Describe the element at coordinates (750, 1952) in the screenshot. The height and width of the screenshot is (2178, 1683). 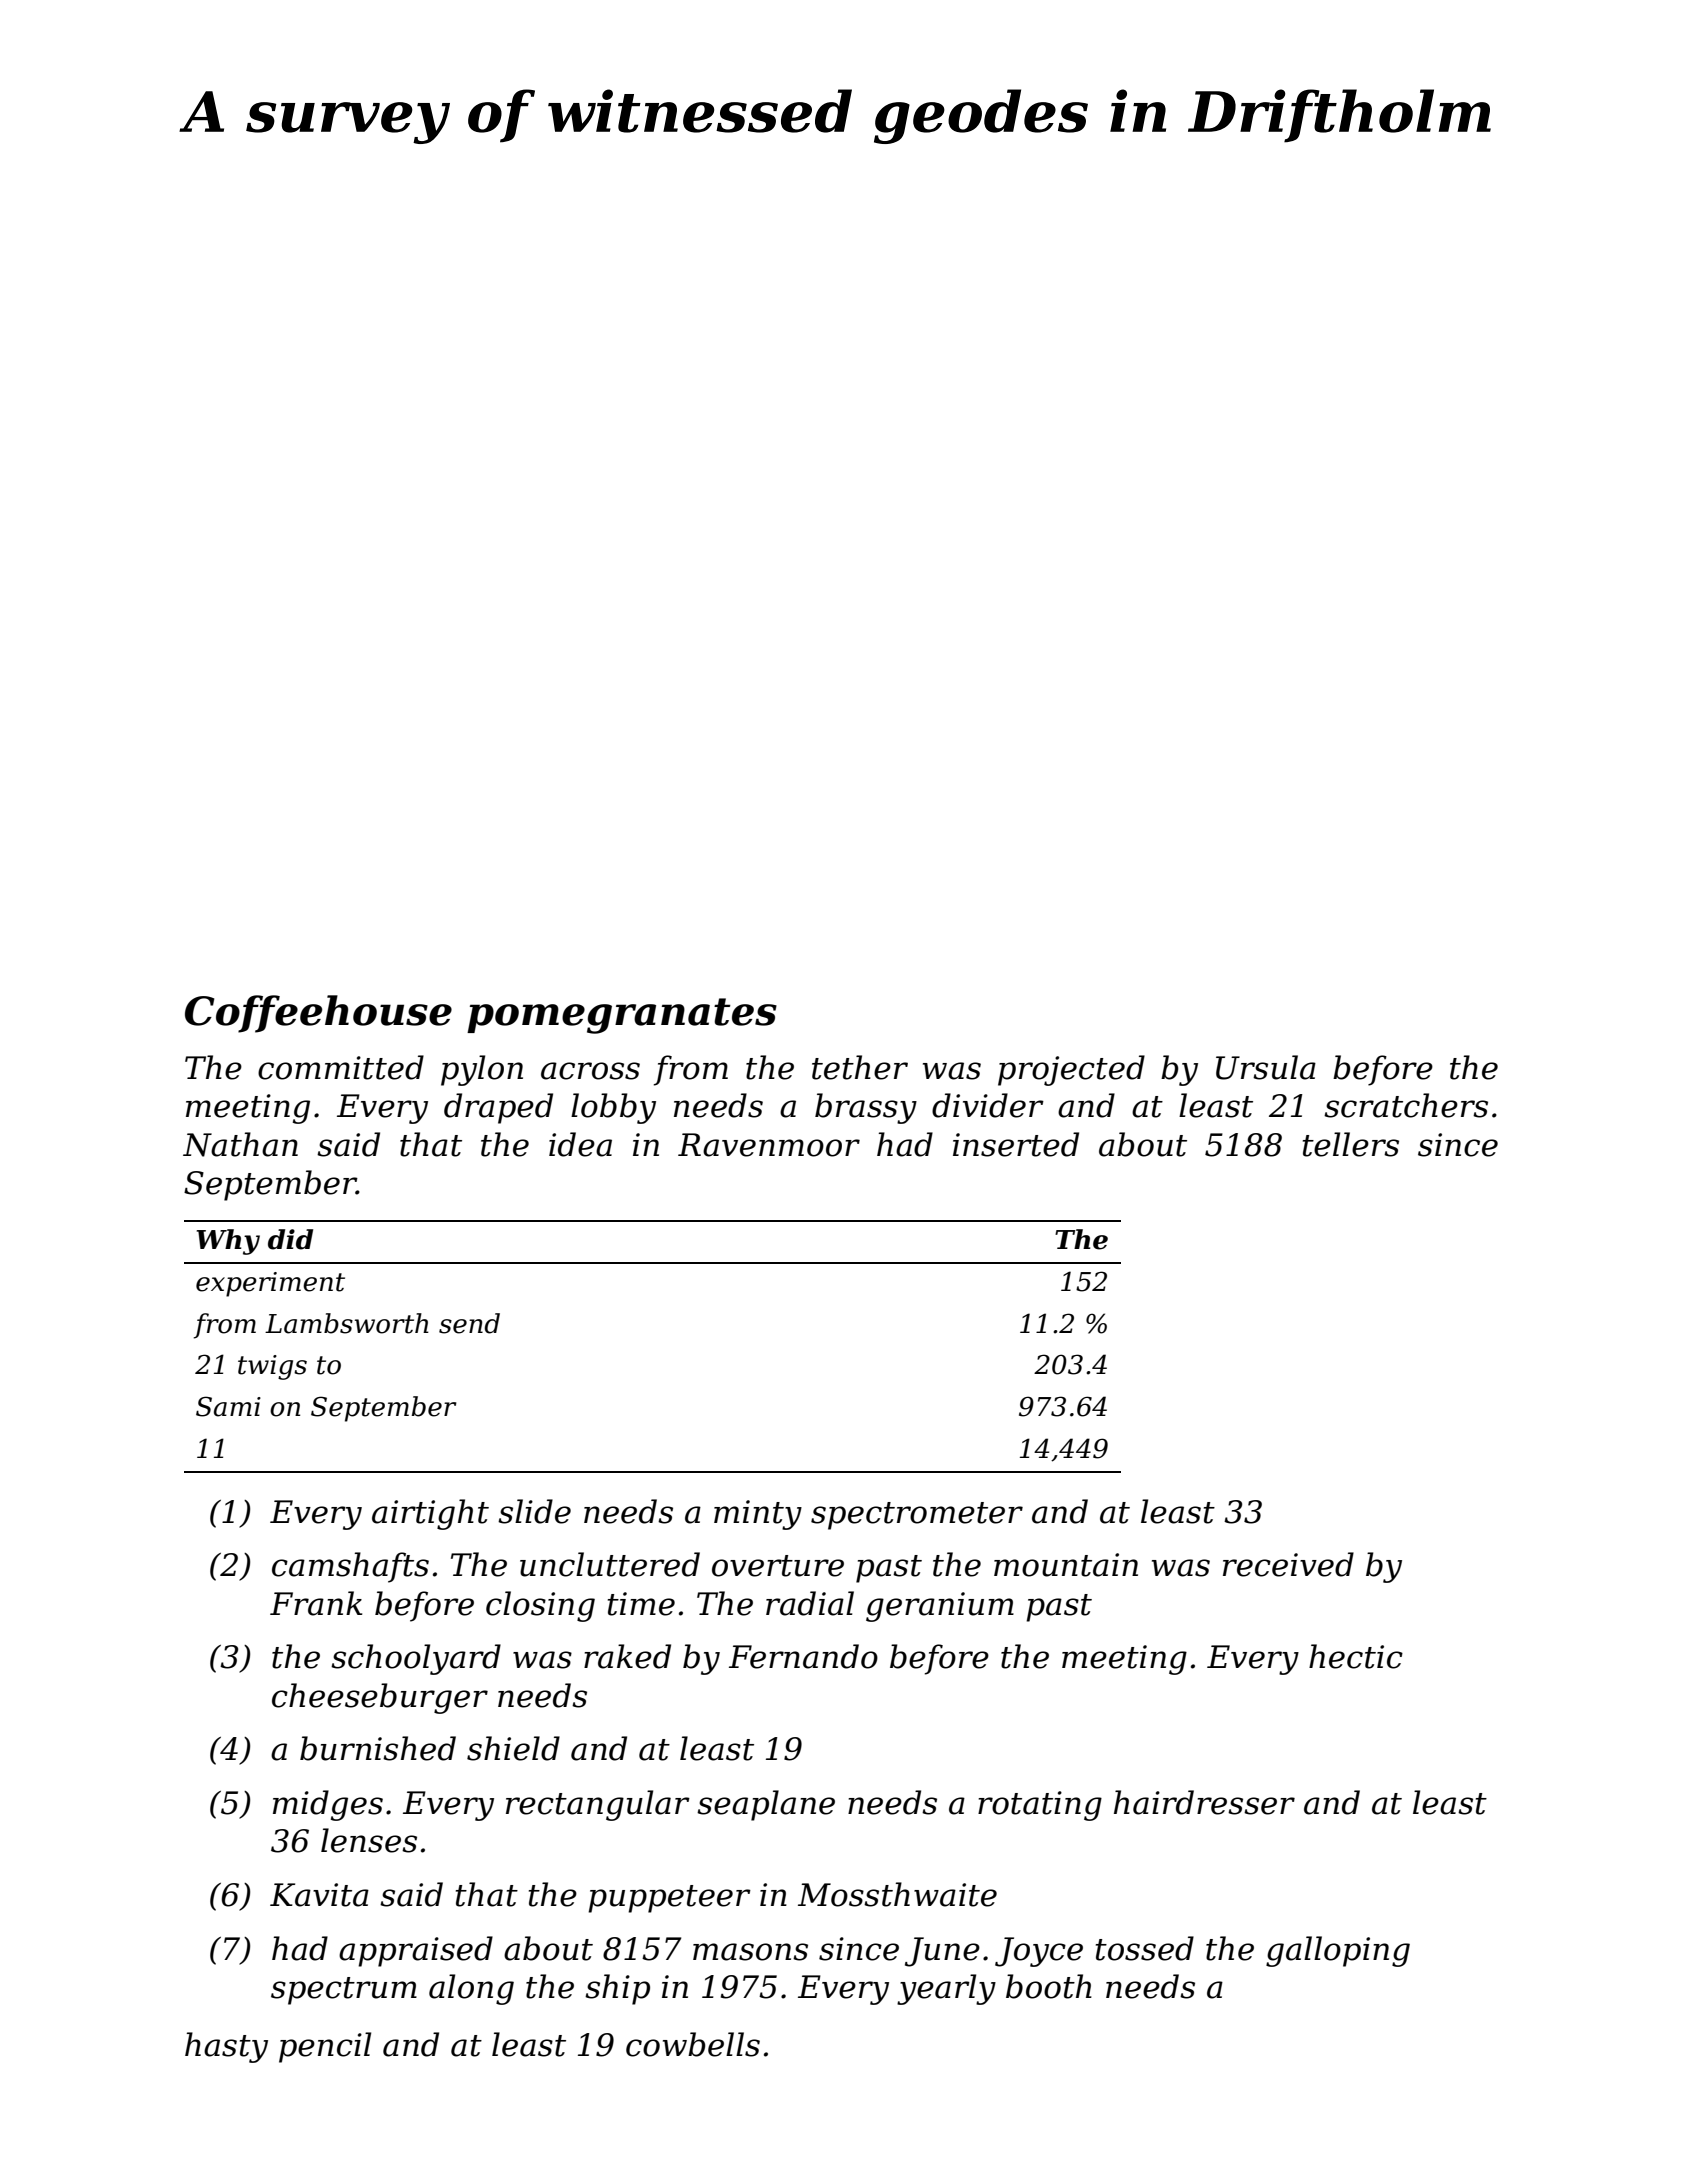
I see `masons` at that location.
